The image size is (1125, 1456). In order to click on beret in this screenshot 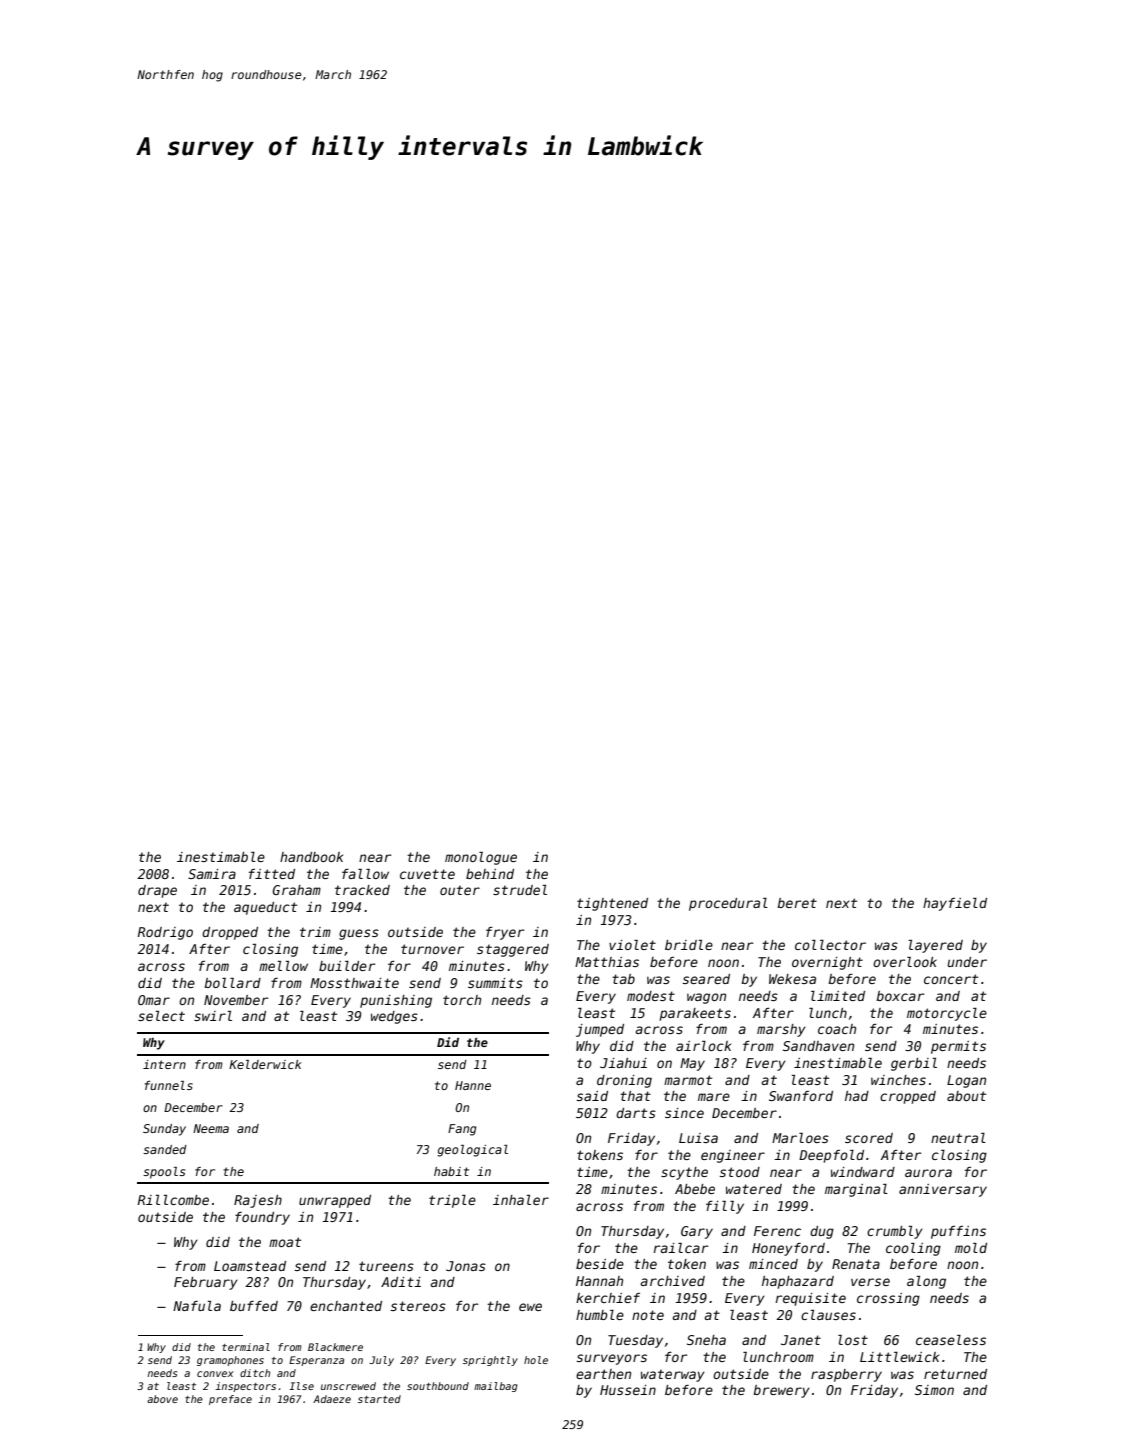, I will do `click(797, 903)`.
